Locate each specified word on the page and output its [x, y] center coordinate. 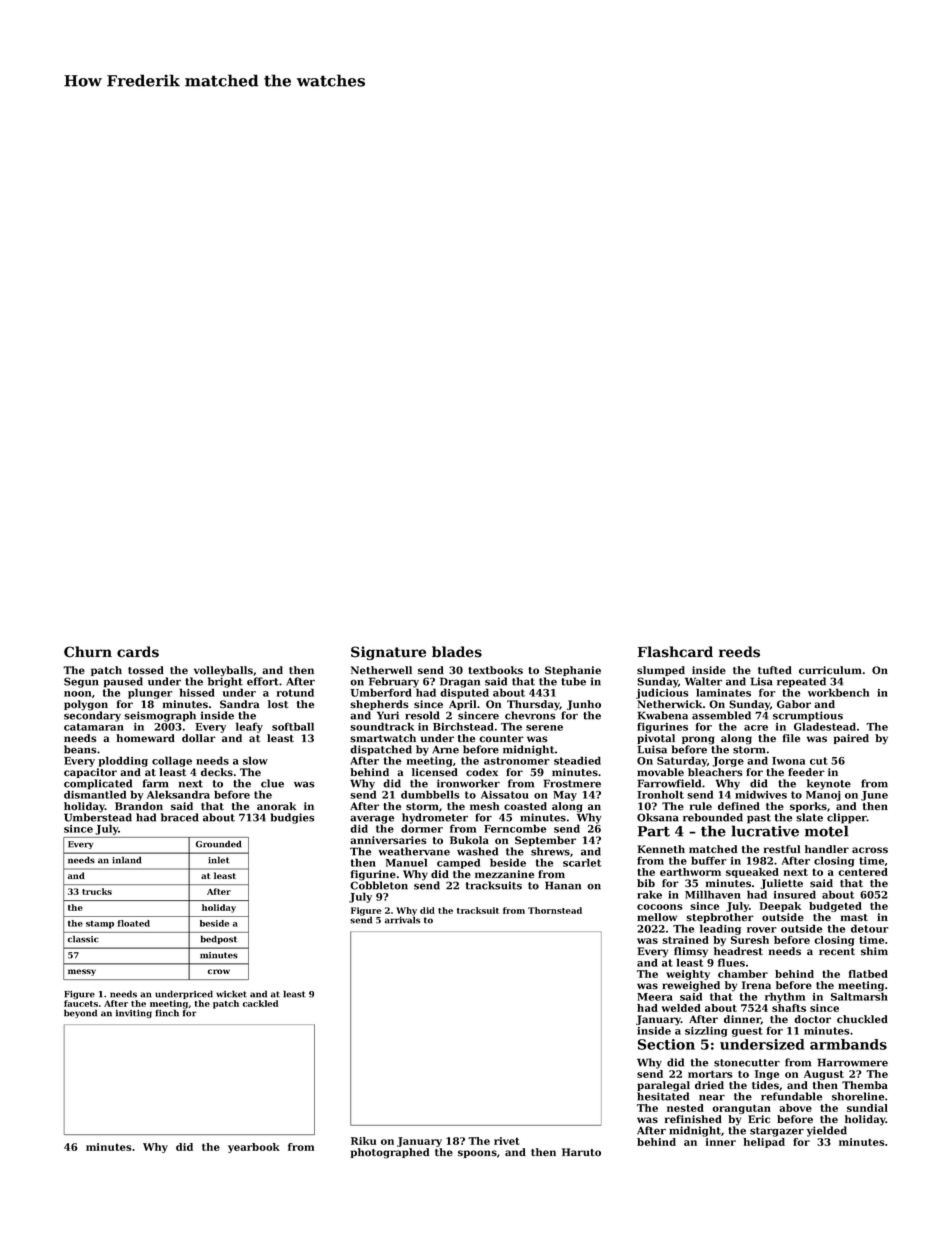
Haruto [581, 1152]
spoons [477, 1154]
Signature [388, 653]
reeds [739, 652]
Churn [88, 652]
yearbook [254, 1148]
